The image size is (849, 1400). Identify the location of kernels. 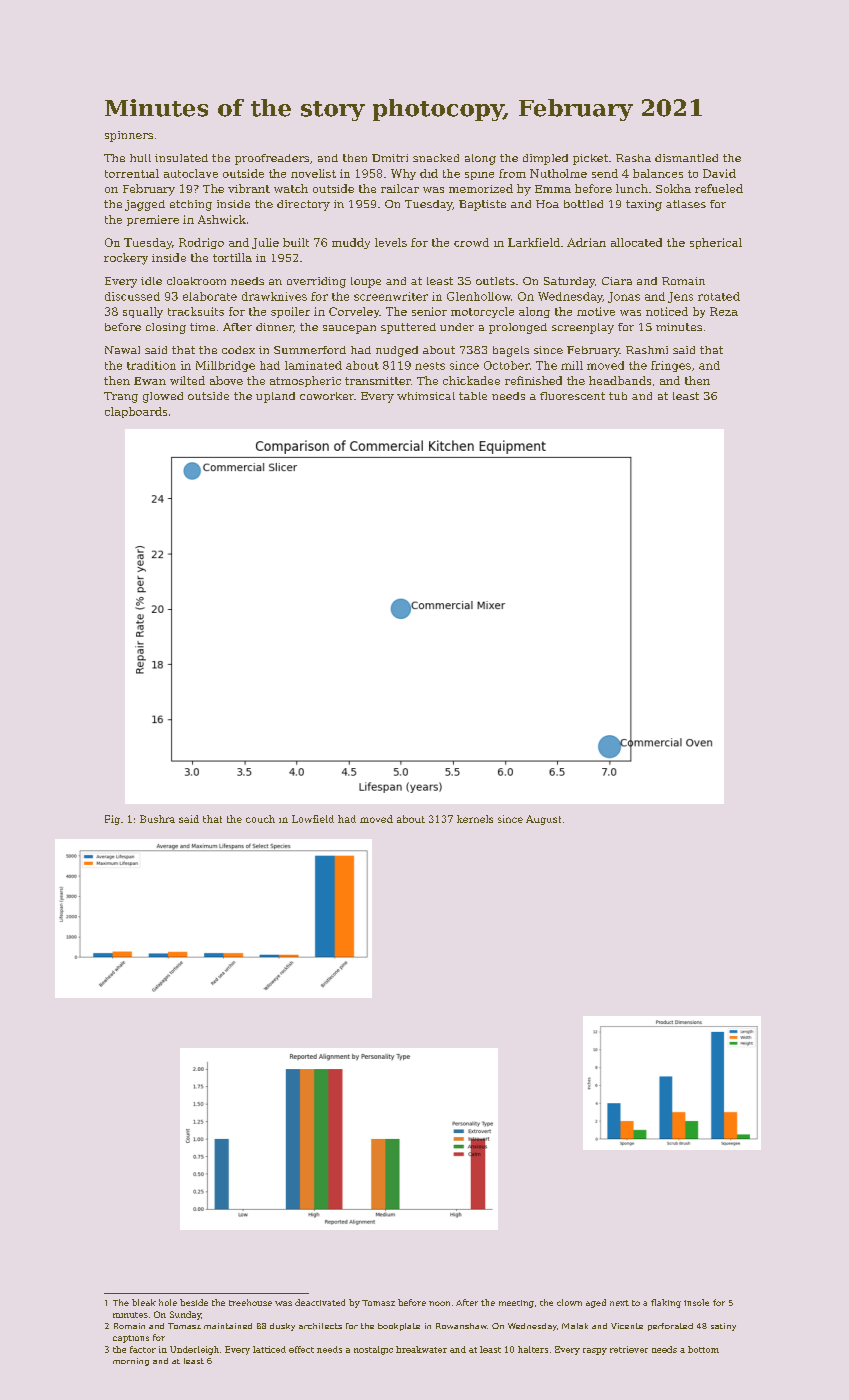
(475, 819).
